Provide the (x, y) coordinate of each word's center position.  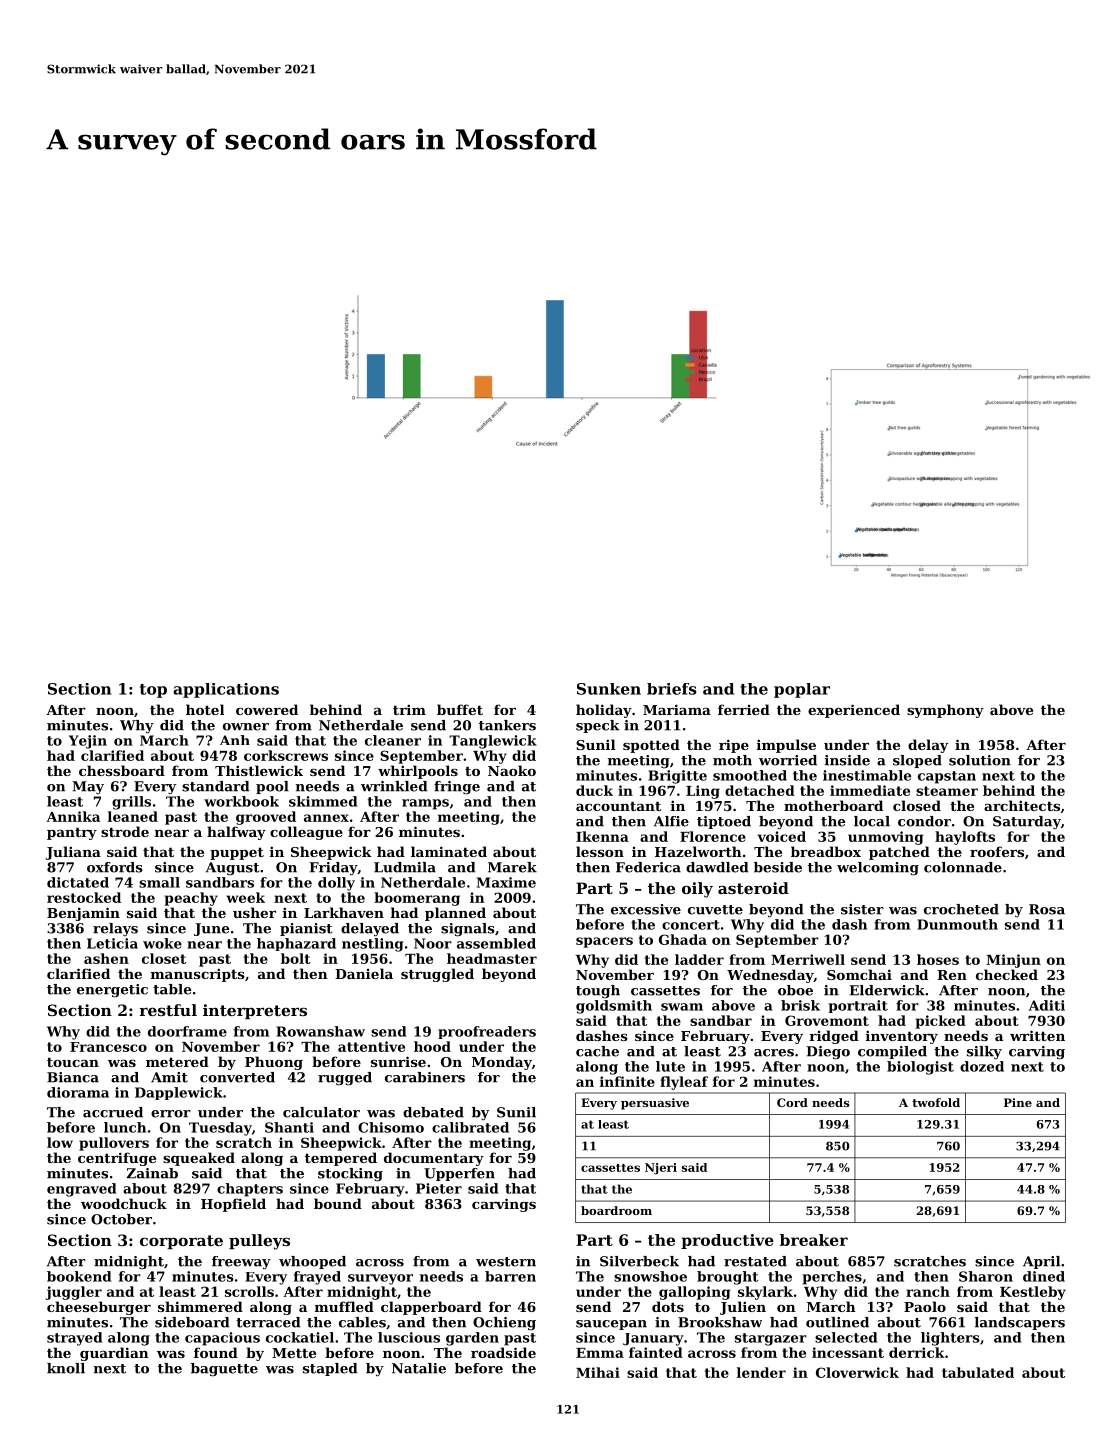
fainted (656, 1352)
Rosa (1047, 909)
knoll (66, 1368)
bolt (296, 958)
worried (788, 760)
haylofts (965, 838)
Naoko (512, 770)
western (506, 1262)
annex (326, 818)
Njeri (661, 1169)
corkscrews (286, 755)
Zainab (152, 1173)
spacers (604, 942)
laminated (449, 851)
